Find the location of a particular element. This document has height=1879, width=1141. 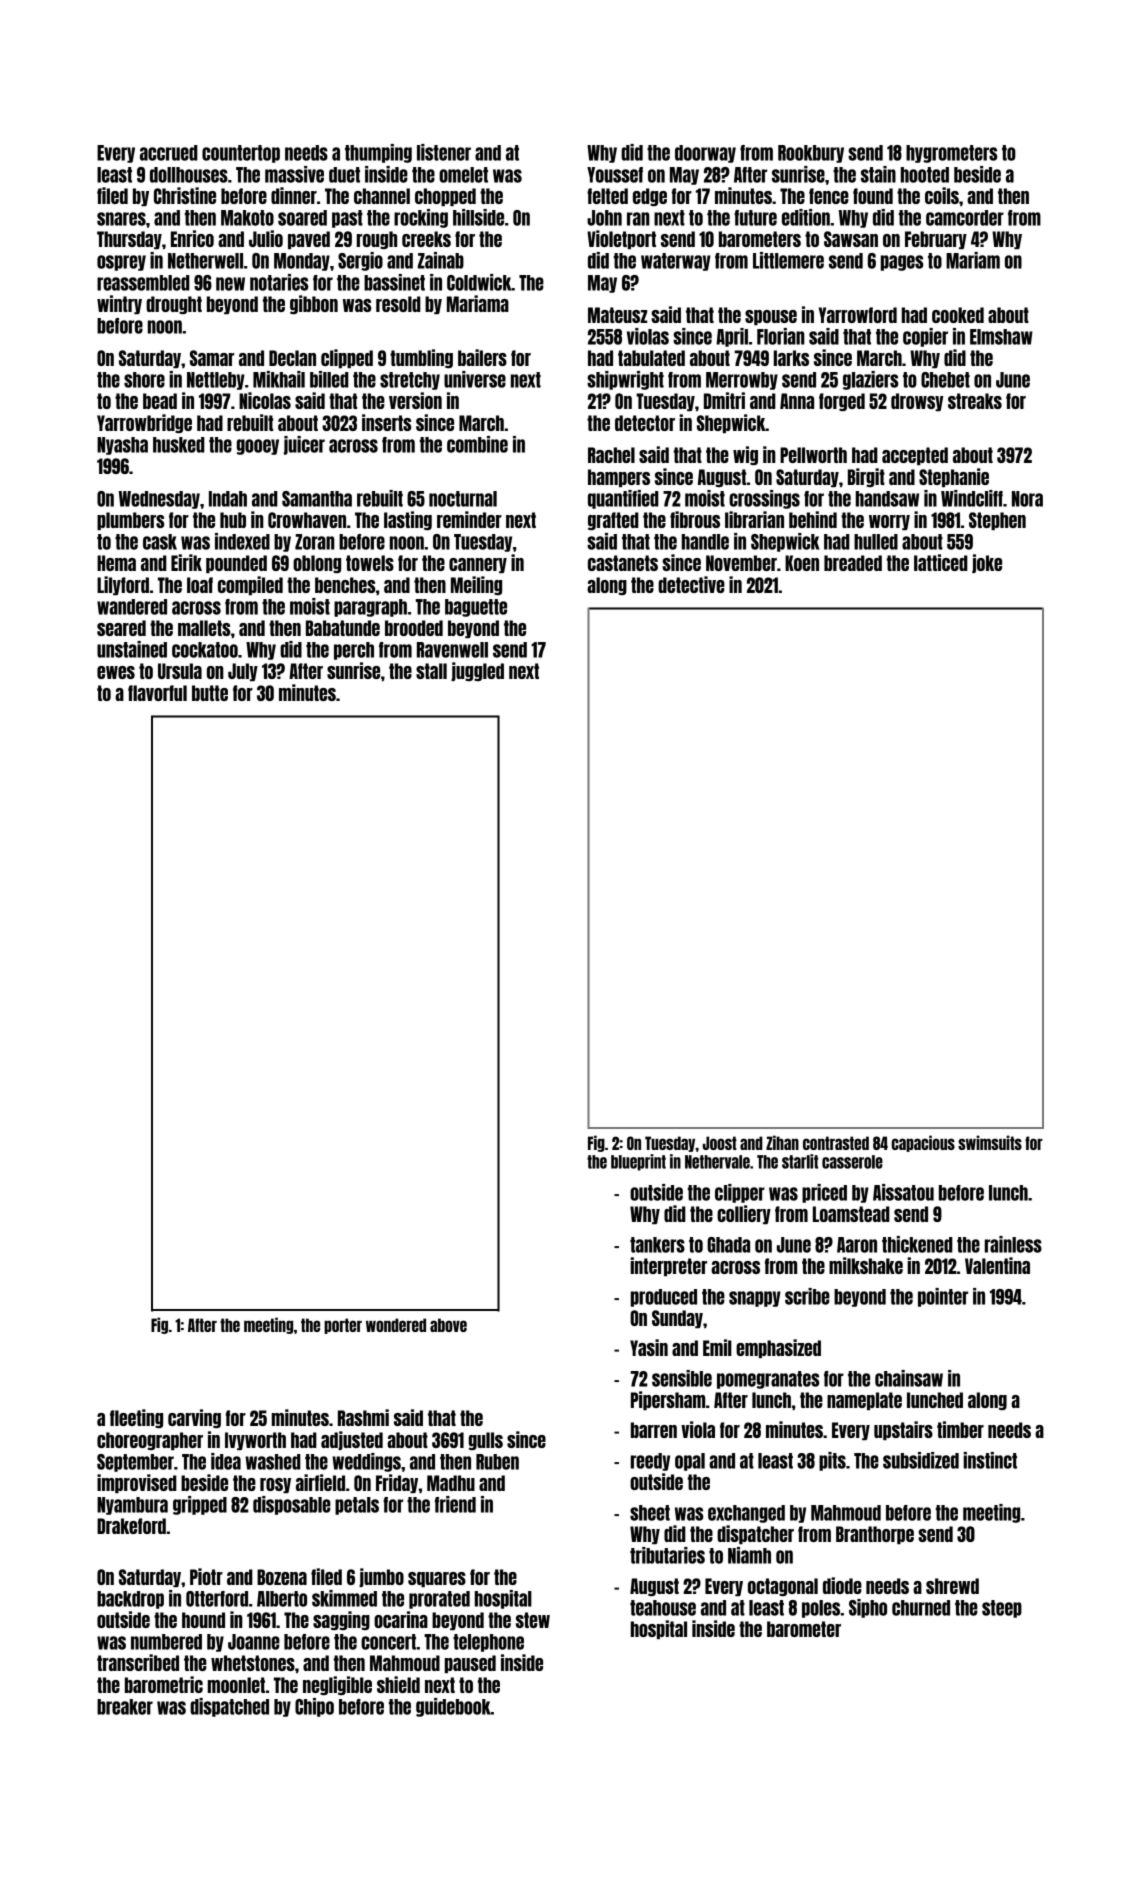

stall is located at coordinates (431, 671).
